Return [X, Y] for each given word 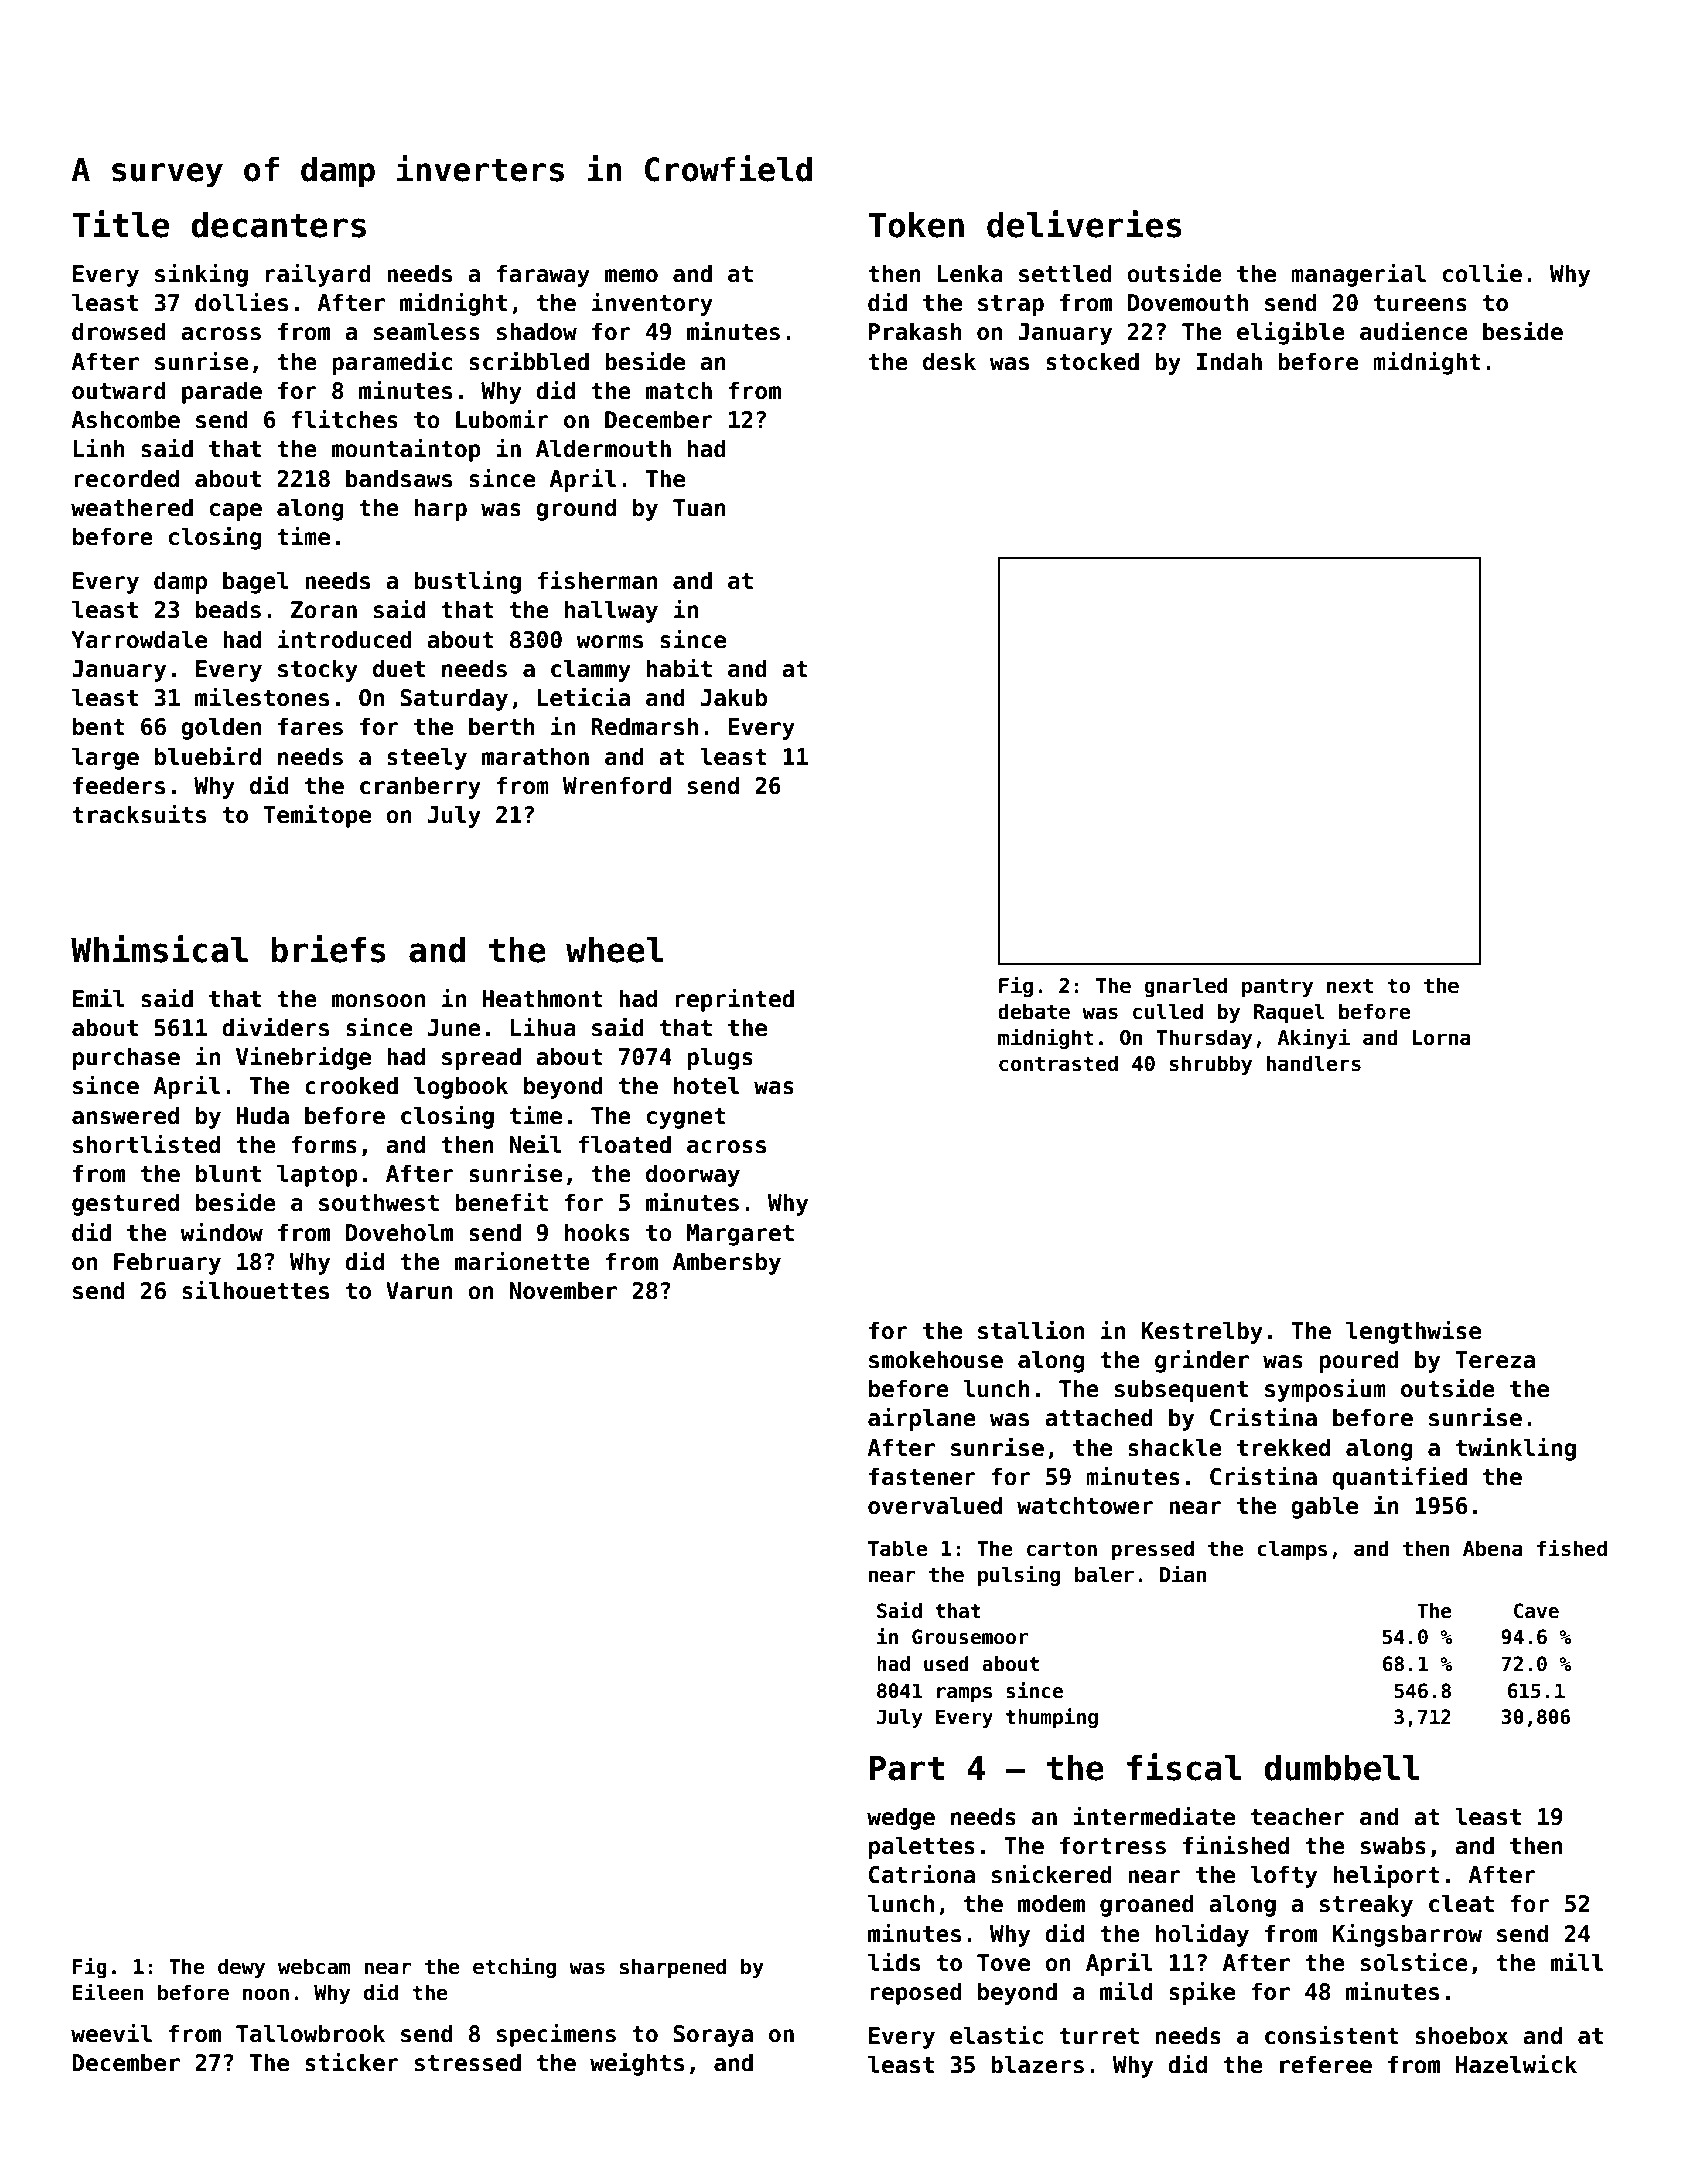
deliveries [1084, 224]
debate [1034, 1011]
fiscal [1184, 1767]
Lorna [1442, 1038]
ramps [964, 1694]
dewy [241, 1968]
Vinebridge [303, 1058]
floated [624, 1144]
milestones [262, 697]
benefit [501, 1202]
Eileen [108, 1992]
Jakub [734, 697]
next [1350, 986]
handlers [1313, 1063]
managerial [1358, 275]
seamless [427, 331]
